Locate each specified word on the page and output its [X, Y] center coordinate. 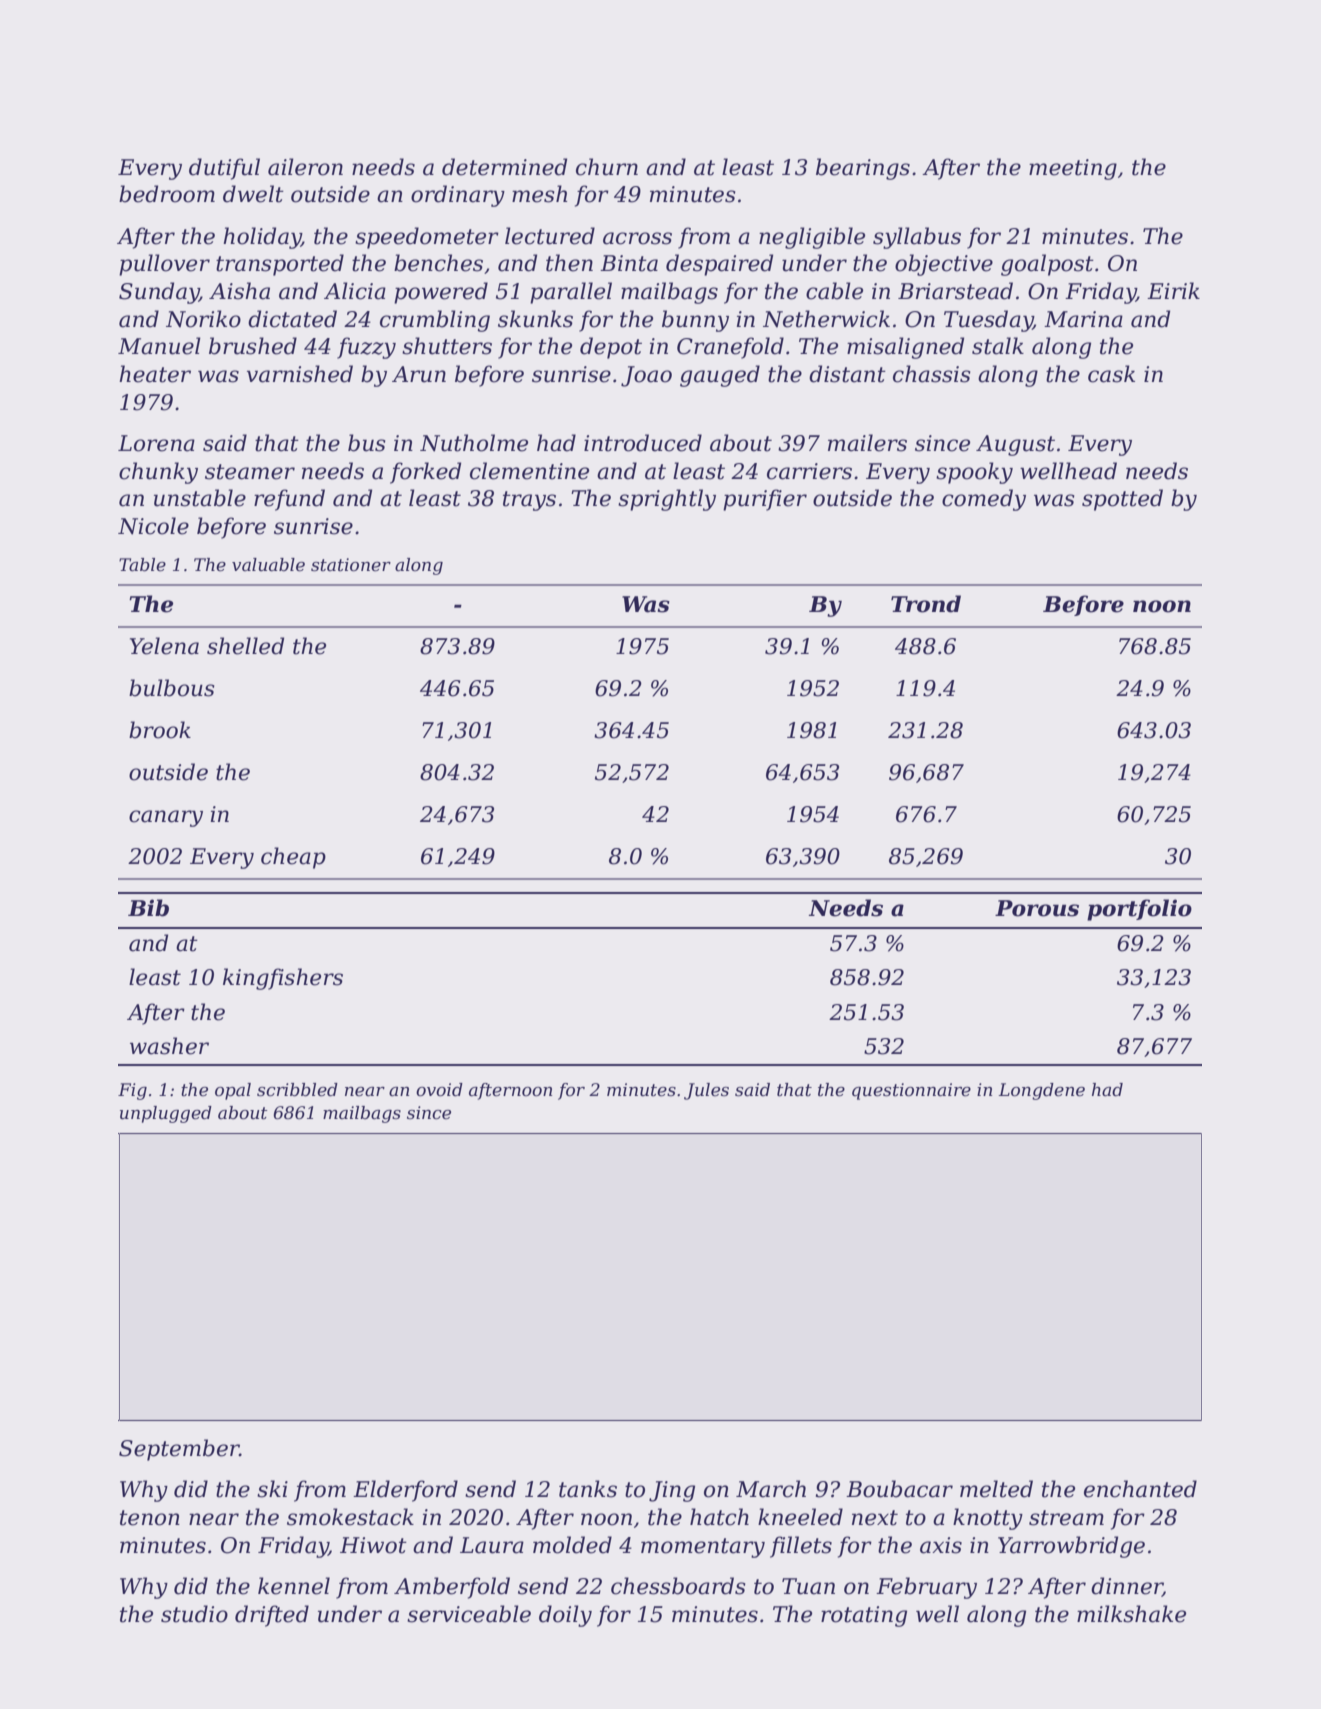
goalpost [1047, 265]
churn [607, 167]
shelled [245, 646]
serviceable [469, 1614]
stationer [351, 565]
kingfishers [283, 979]
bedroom [167, 194]
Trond [926, 604]
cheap [293, 858]
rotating [864, 1616]
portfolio [1139, 910]
